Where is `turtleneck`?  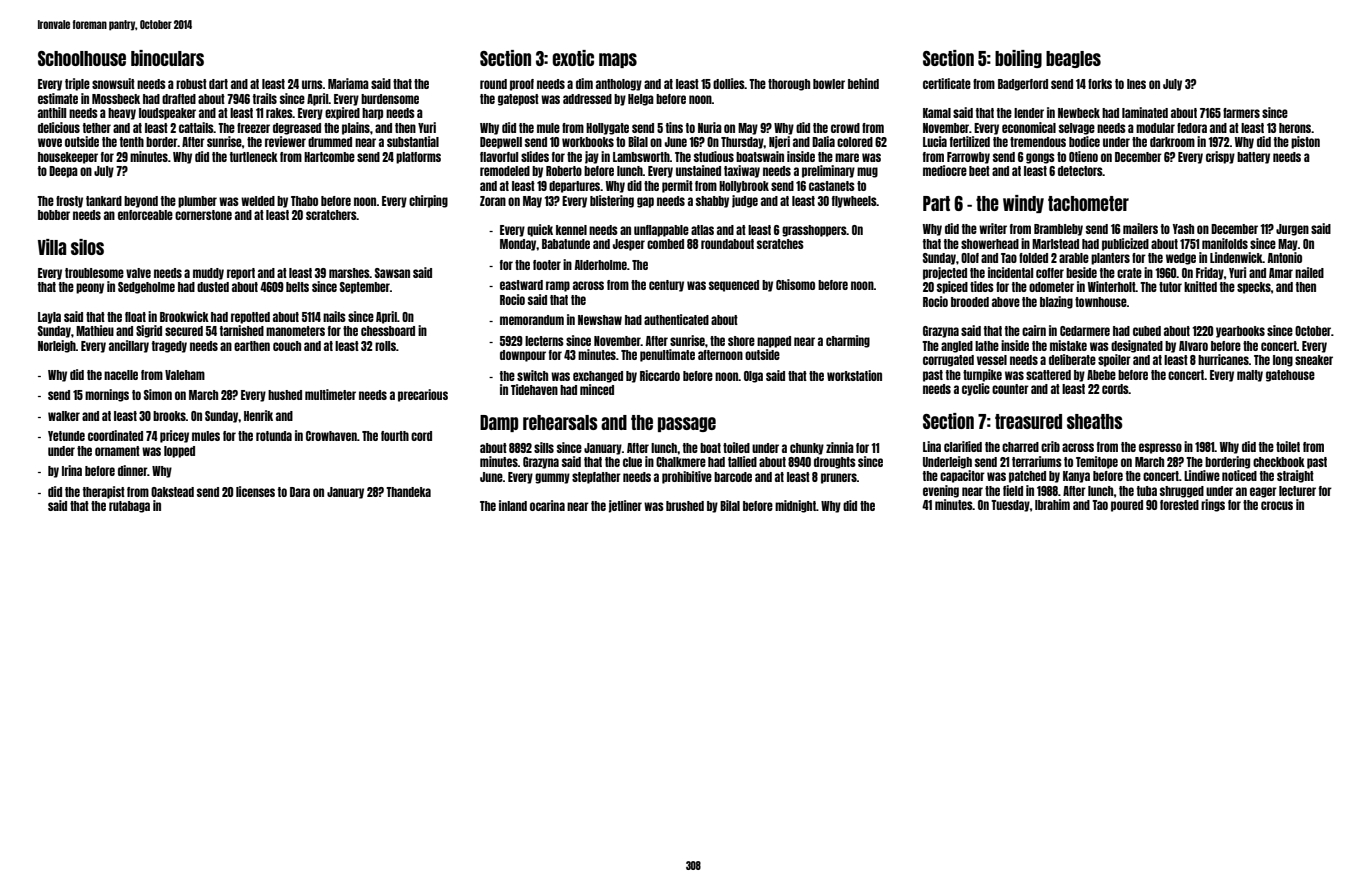 turtleneck is located at coordinates (254, 157).
